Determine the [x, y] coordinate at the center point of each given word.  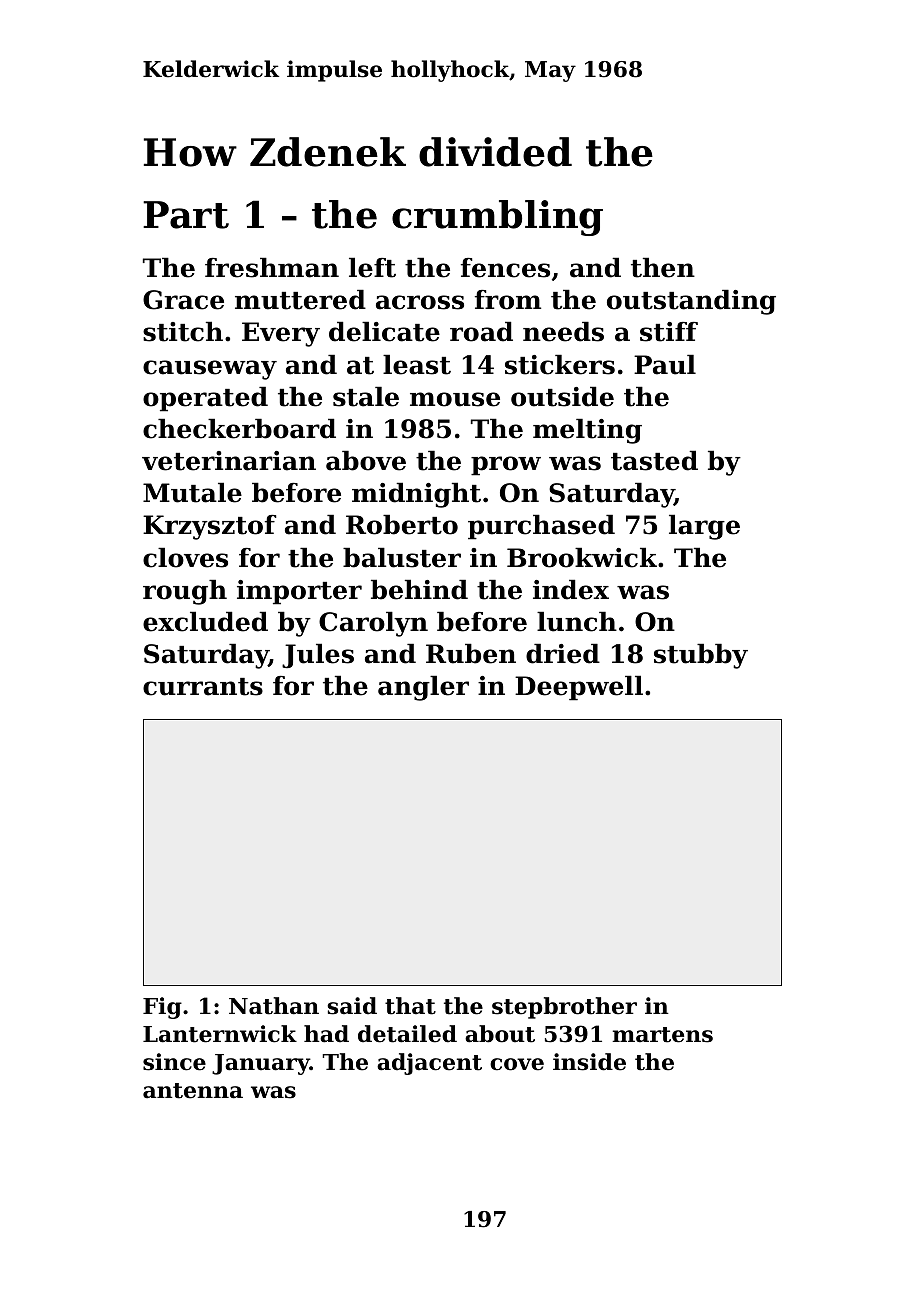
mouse [455, 399]
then [663, 267]
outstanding [691, 302]
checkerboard [239, 428]
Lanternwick [220, 1034]
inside [589, 1062]
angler [423, 688]
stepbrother [564, 1008]
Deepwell [579, 688]
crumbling [497, 218]
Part [186, 215]
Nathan [274, 1006]
